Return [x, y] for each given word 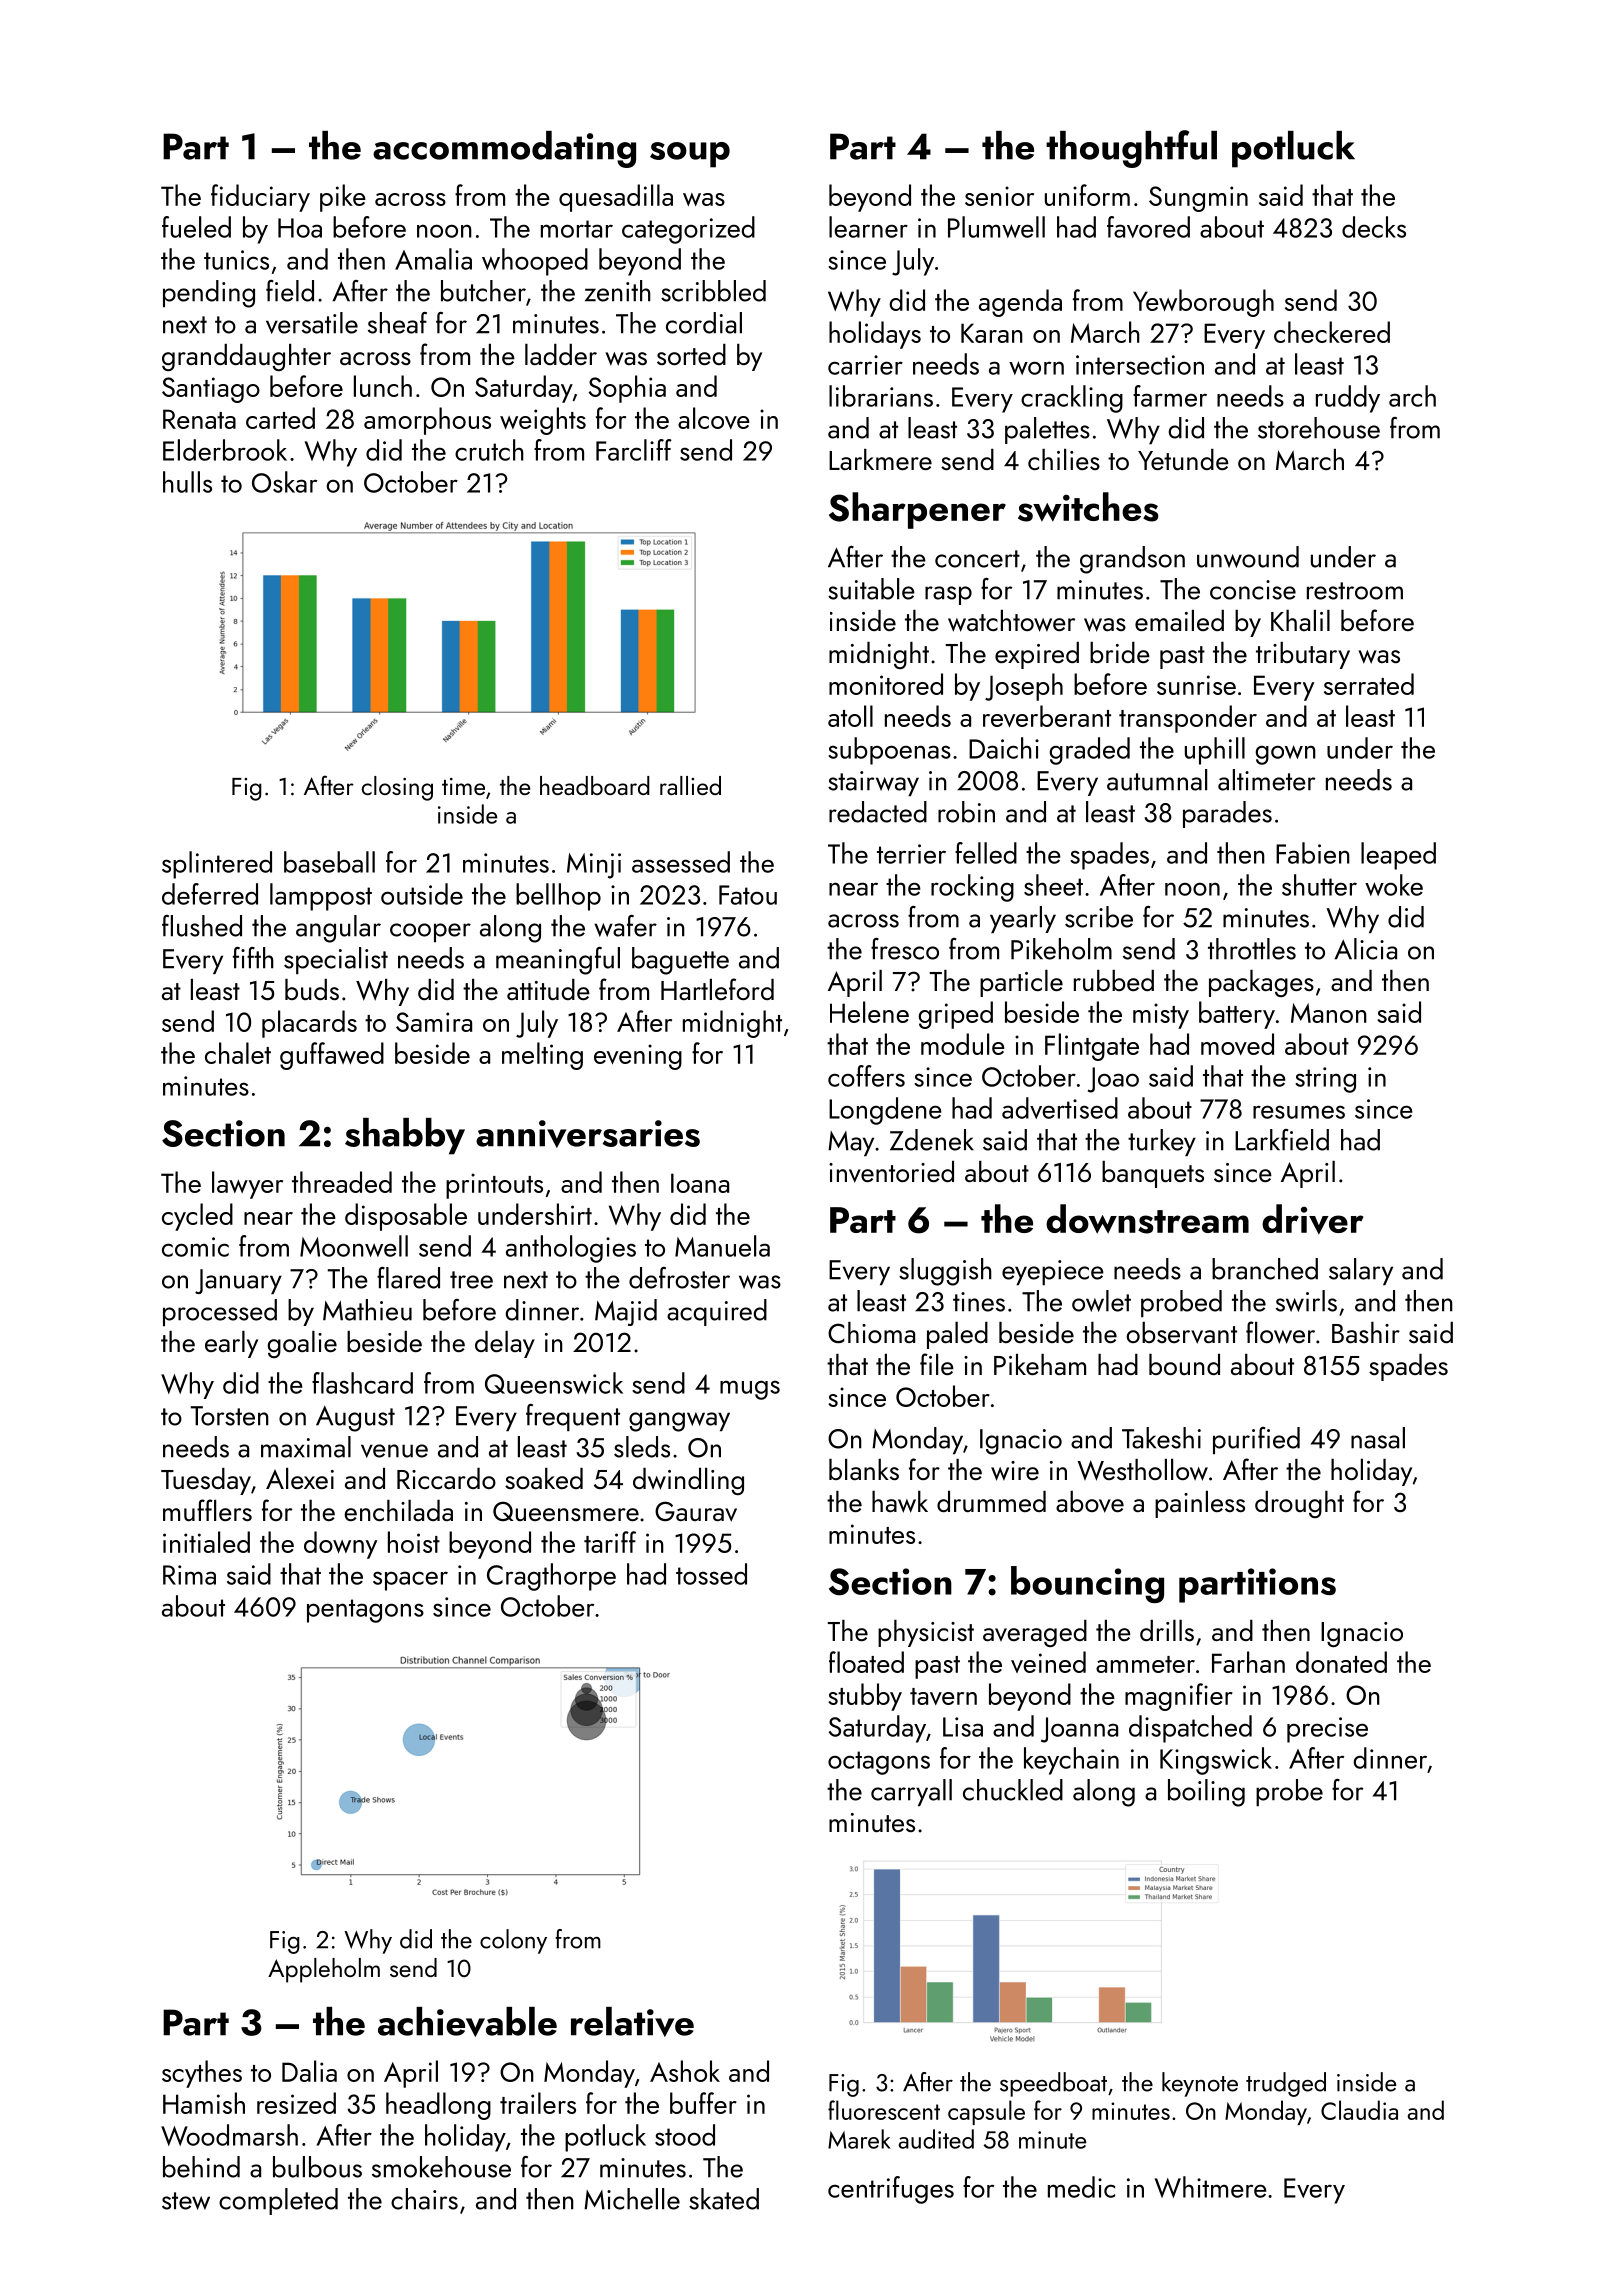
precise [1327, 1730]
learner [868, 227]
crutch [489, 450]
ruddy [1348, 399]
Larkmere [880, 459]
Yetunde [1183, 459]
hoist [414, 1542]
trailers [538, 2103]
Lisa [963, 1727]
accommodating [504, 149]
